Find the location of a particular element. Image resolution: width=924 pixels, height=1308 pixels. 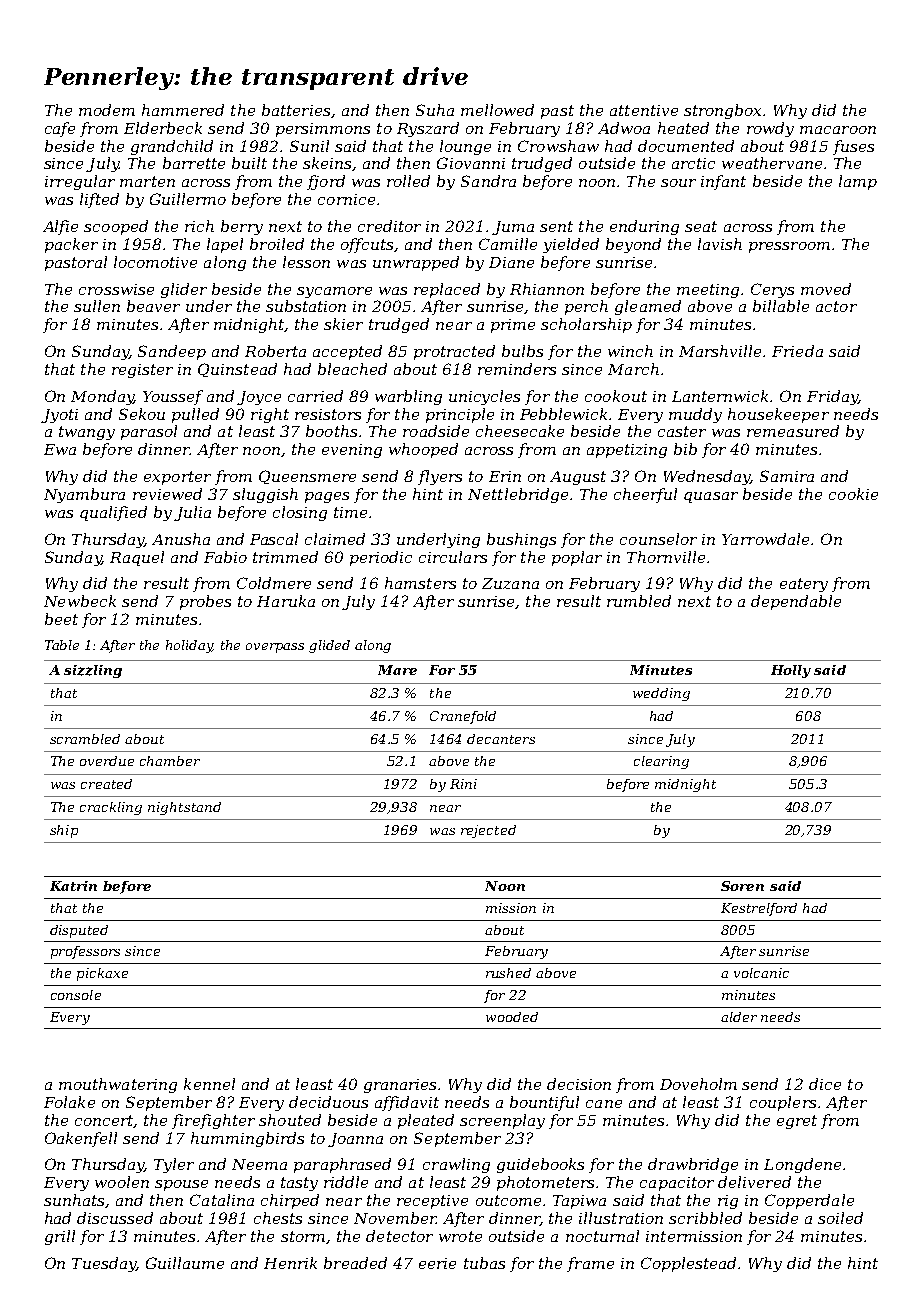

Copplestead is located at coordinates (688, 1264).
